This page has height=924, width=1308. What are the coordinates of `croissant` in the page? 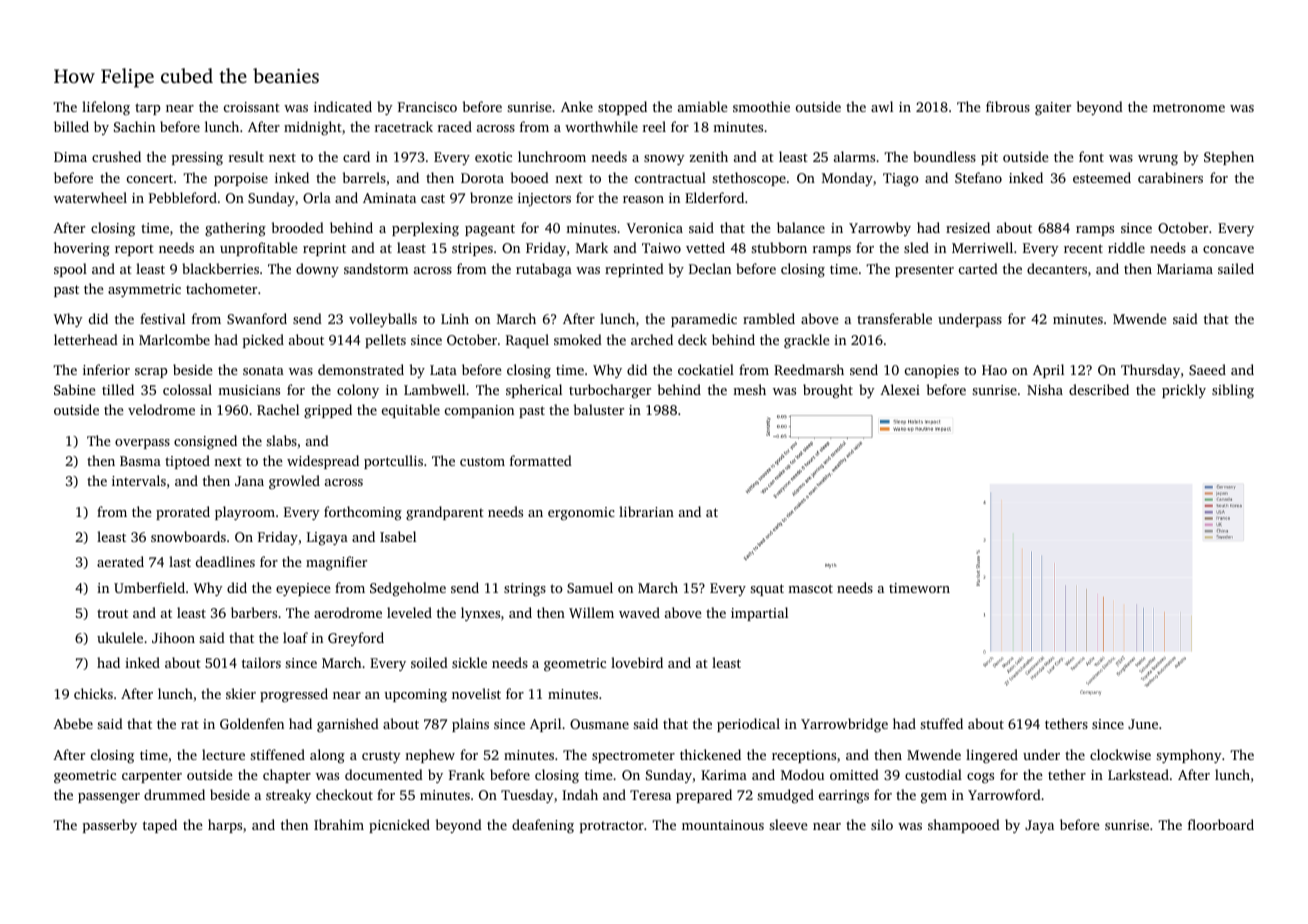 It's located at (252, 107).
